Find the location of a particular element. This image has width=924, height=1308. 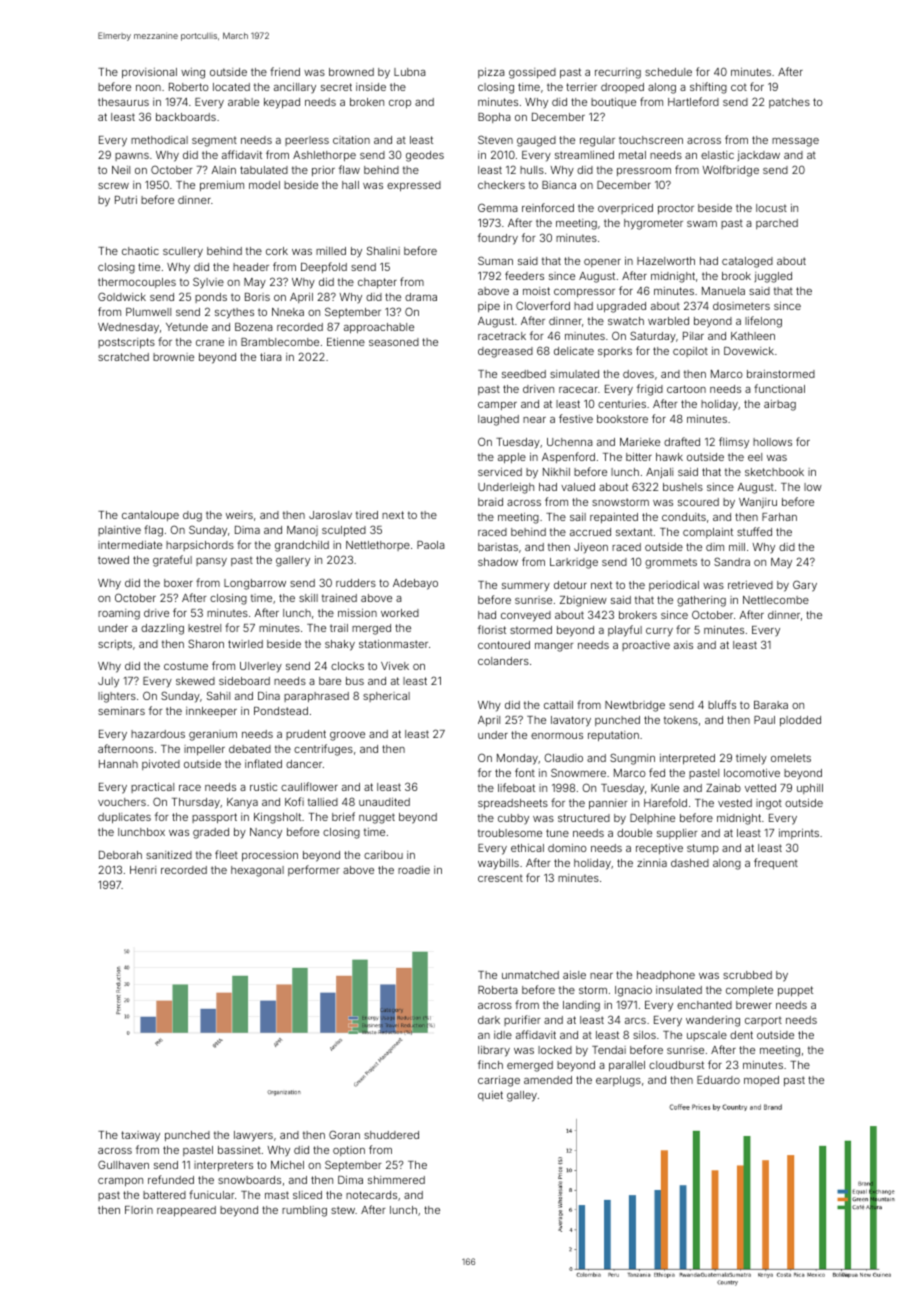

interpreted is located at coordinates (687, 759).
